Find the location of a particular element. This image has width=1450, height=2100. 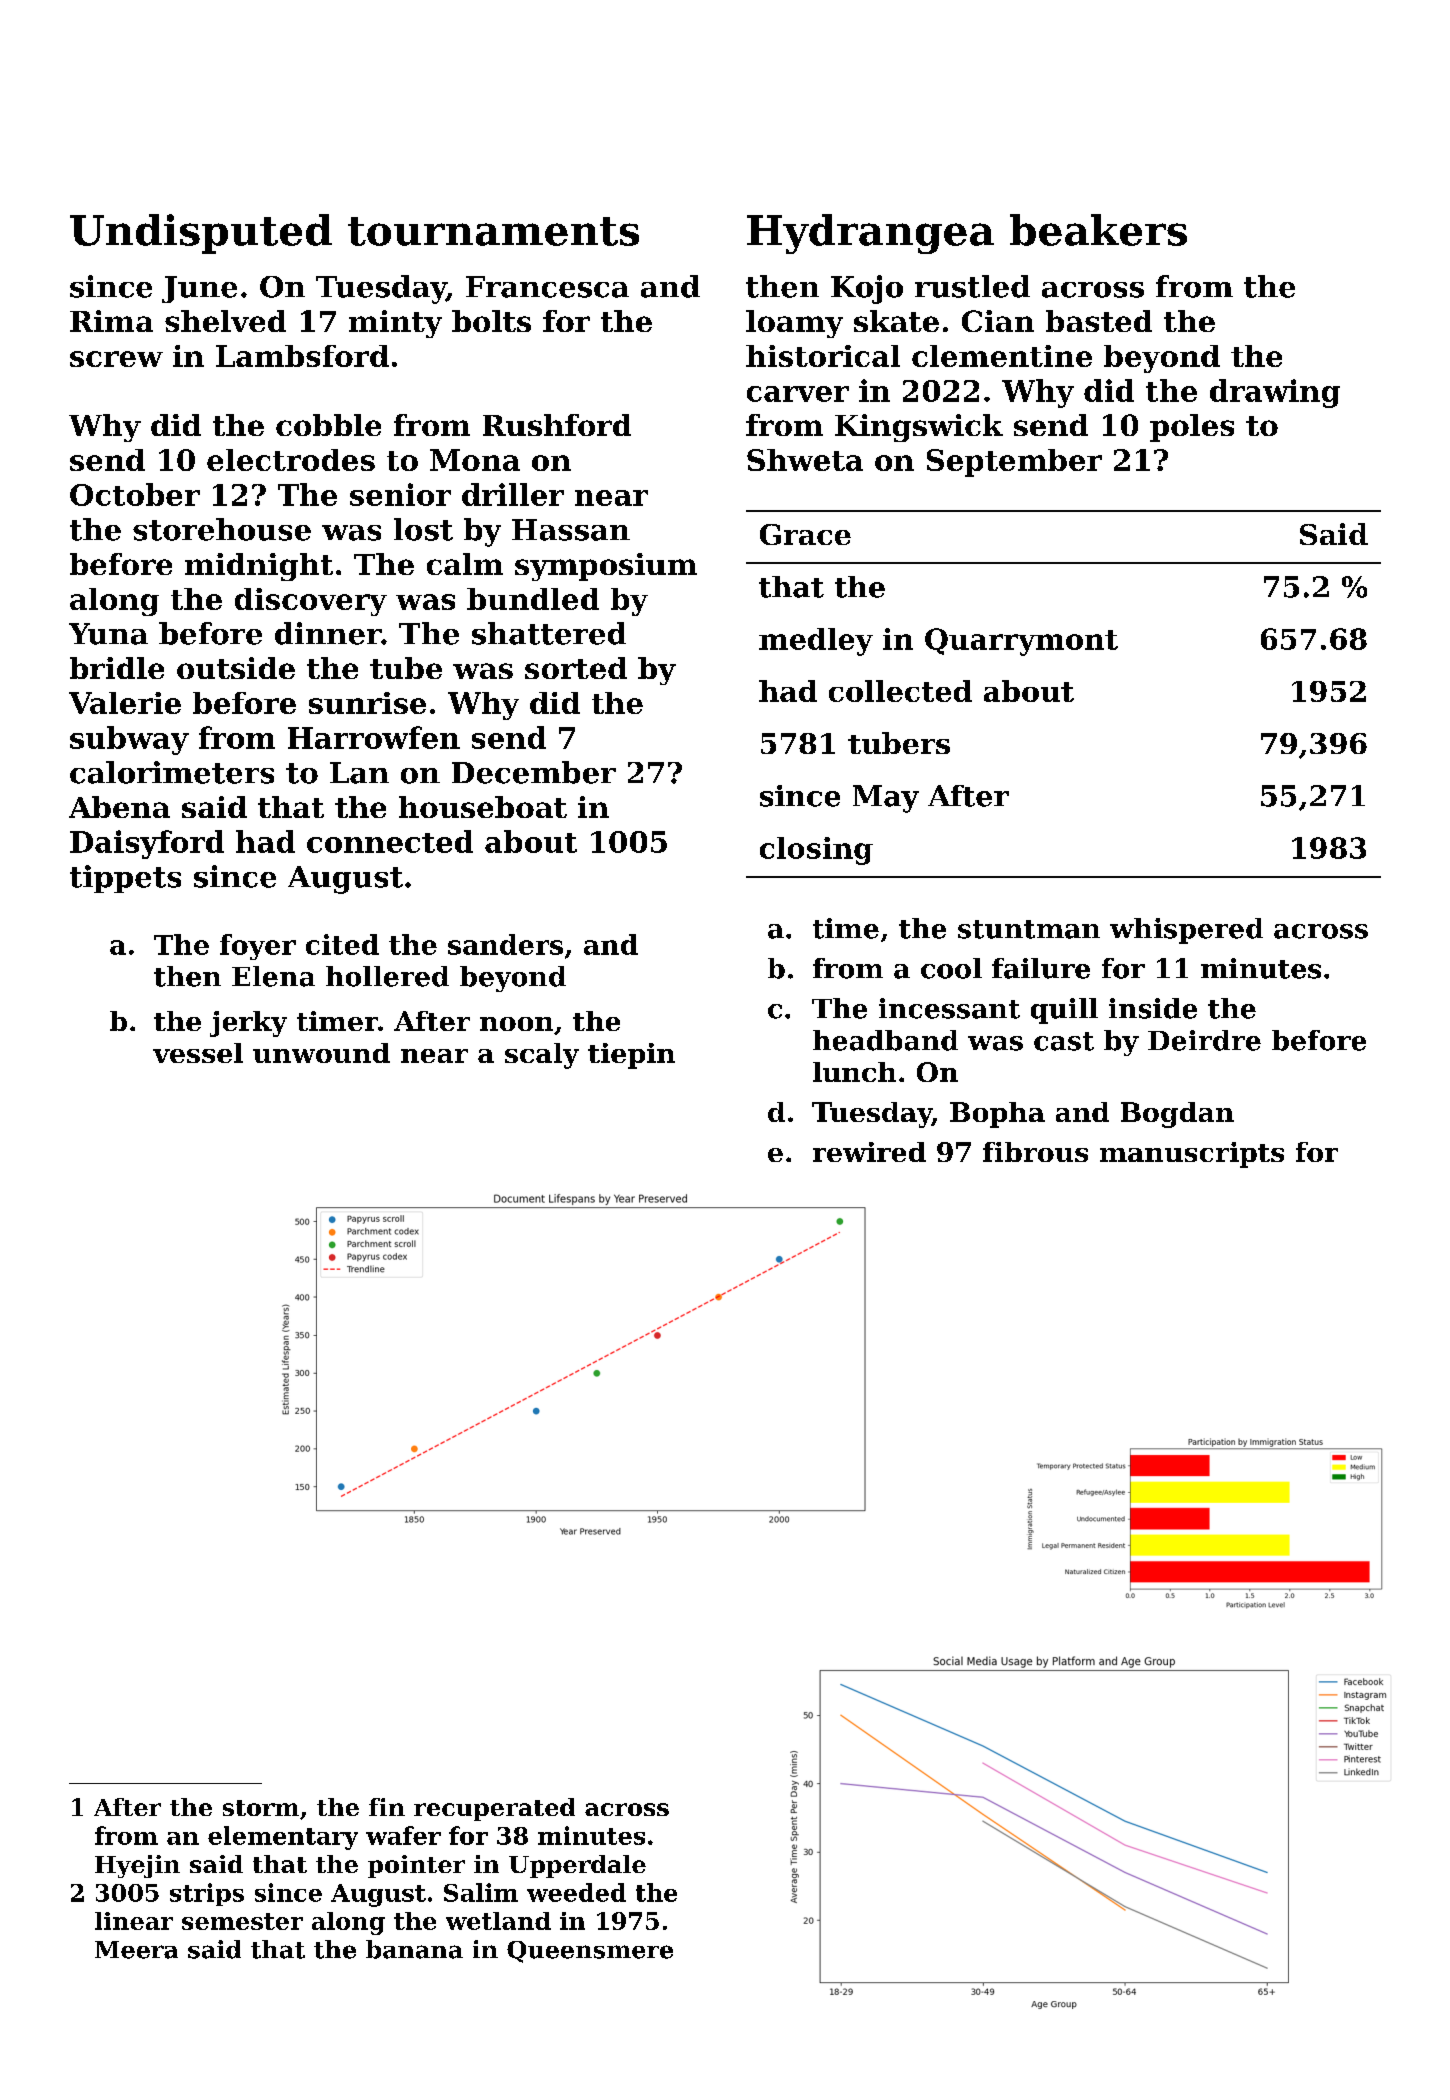

fin is located at coordinates (387, 1807).
